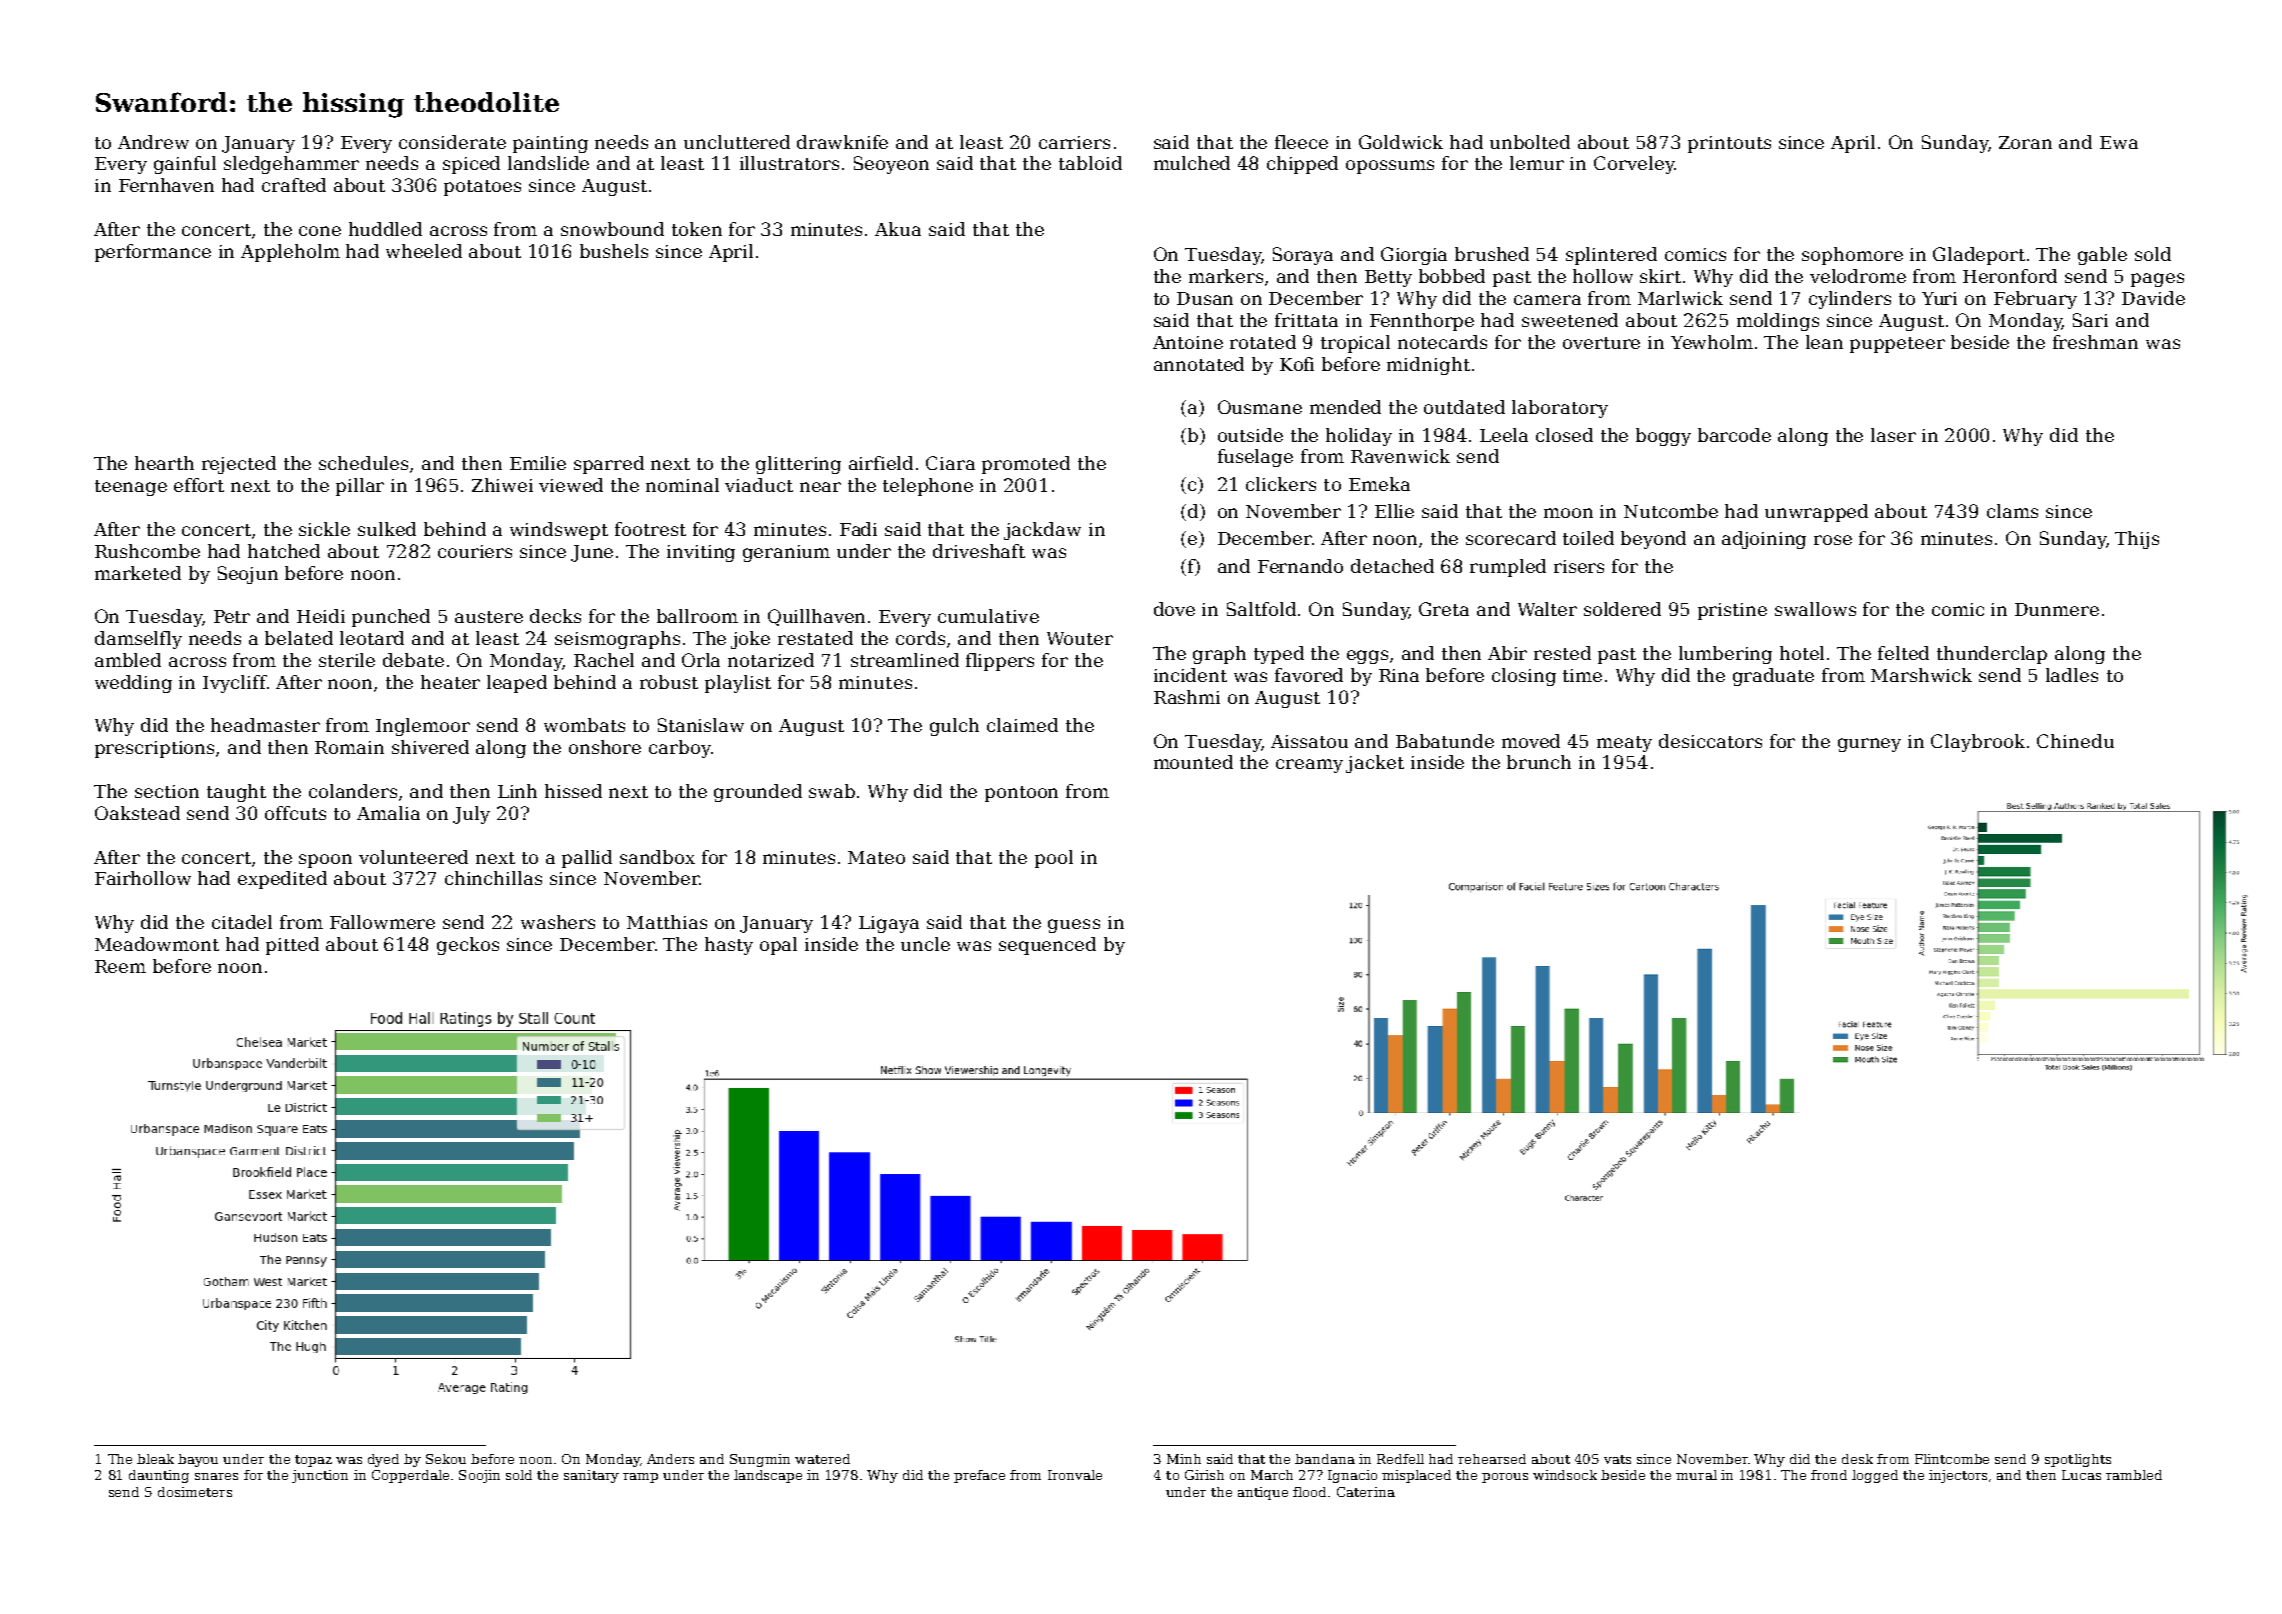  I want to click on Mateo, so click(876, 857).
